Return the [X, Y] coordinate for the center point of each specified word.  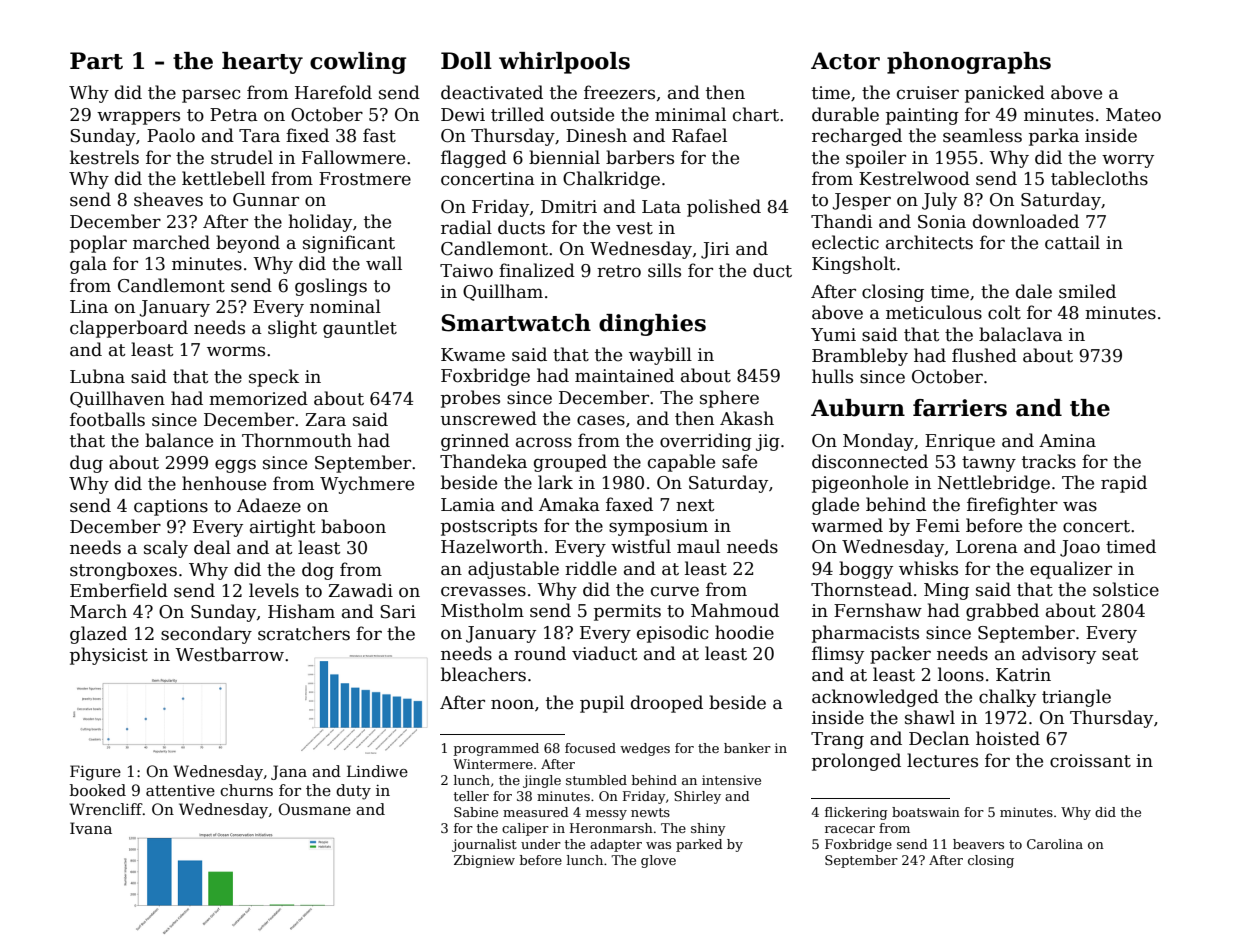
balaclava [1021, 334]
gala [88, 265]
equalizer [1071, 570]
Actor [845, 61]
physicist [109, 656]
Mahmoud [735, 610]
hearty [262, 63]
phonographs [969, 63]
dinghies [652, 325]
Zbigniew [484, 861]
